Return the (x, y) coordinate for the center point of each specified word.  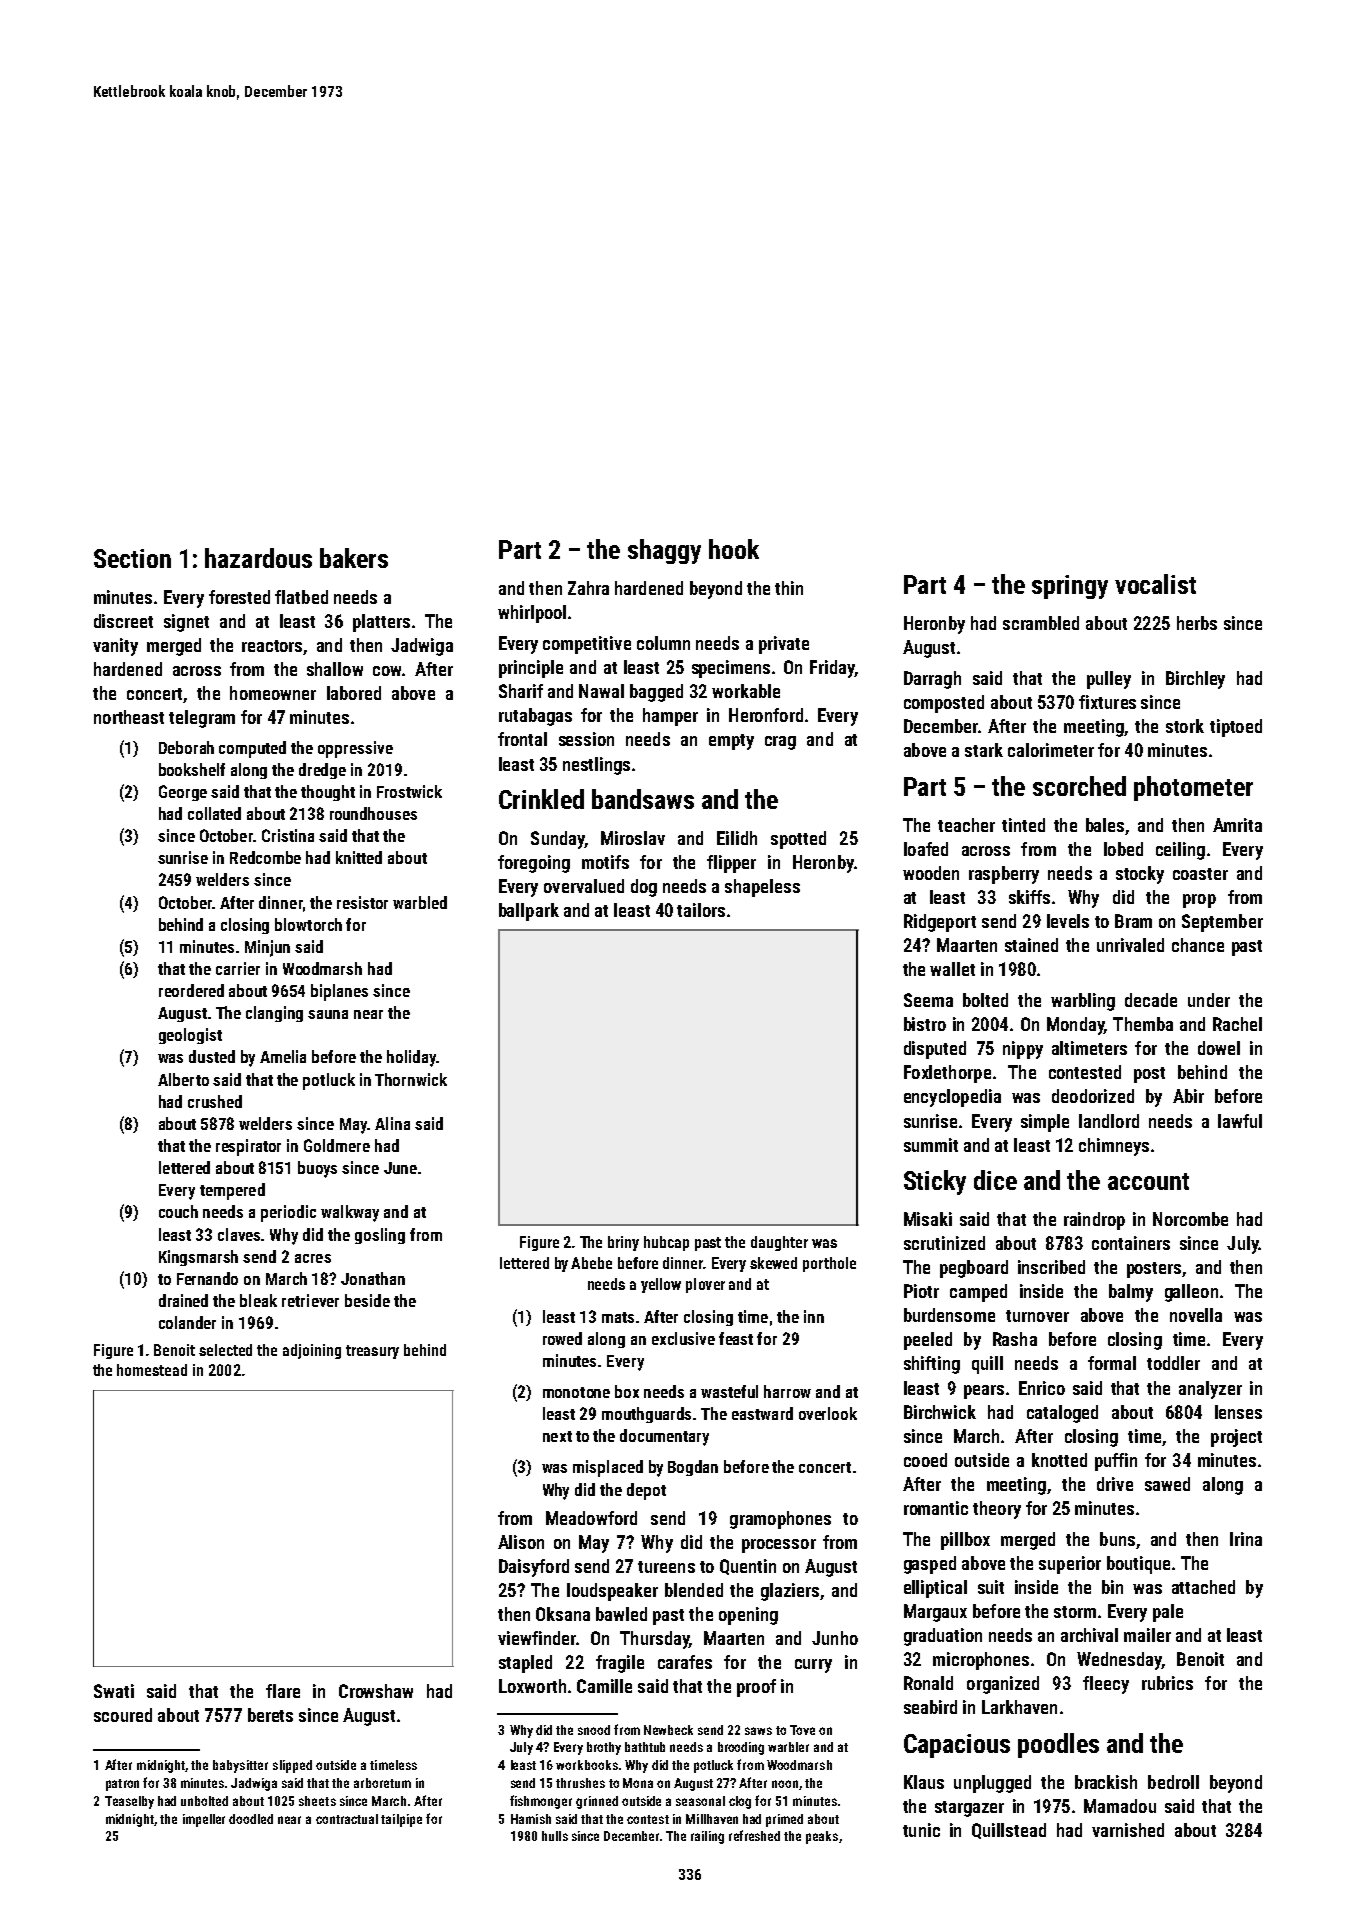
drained (183, 1300)
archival (1089, 1635)
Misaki (928, 1219)
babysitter (240, 1766)
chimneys (1114, 1147)
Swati (114, 1691)
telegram (202, 719)
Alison (521, 1542)
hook (734, 549)
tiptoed (1236, 728)
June (400, 1168)
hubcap (666, 1243)
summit (931, 1145)
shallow (335, 669)
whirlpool (532, 614)
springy (1070, 587)
